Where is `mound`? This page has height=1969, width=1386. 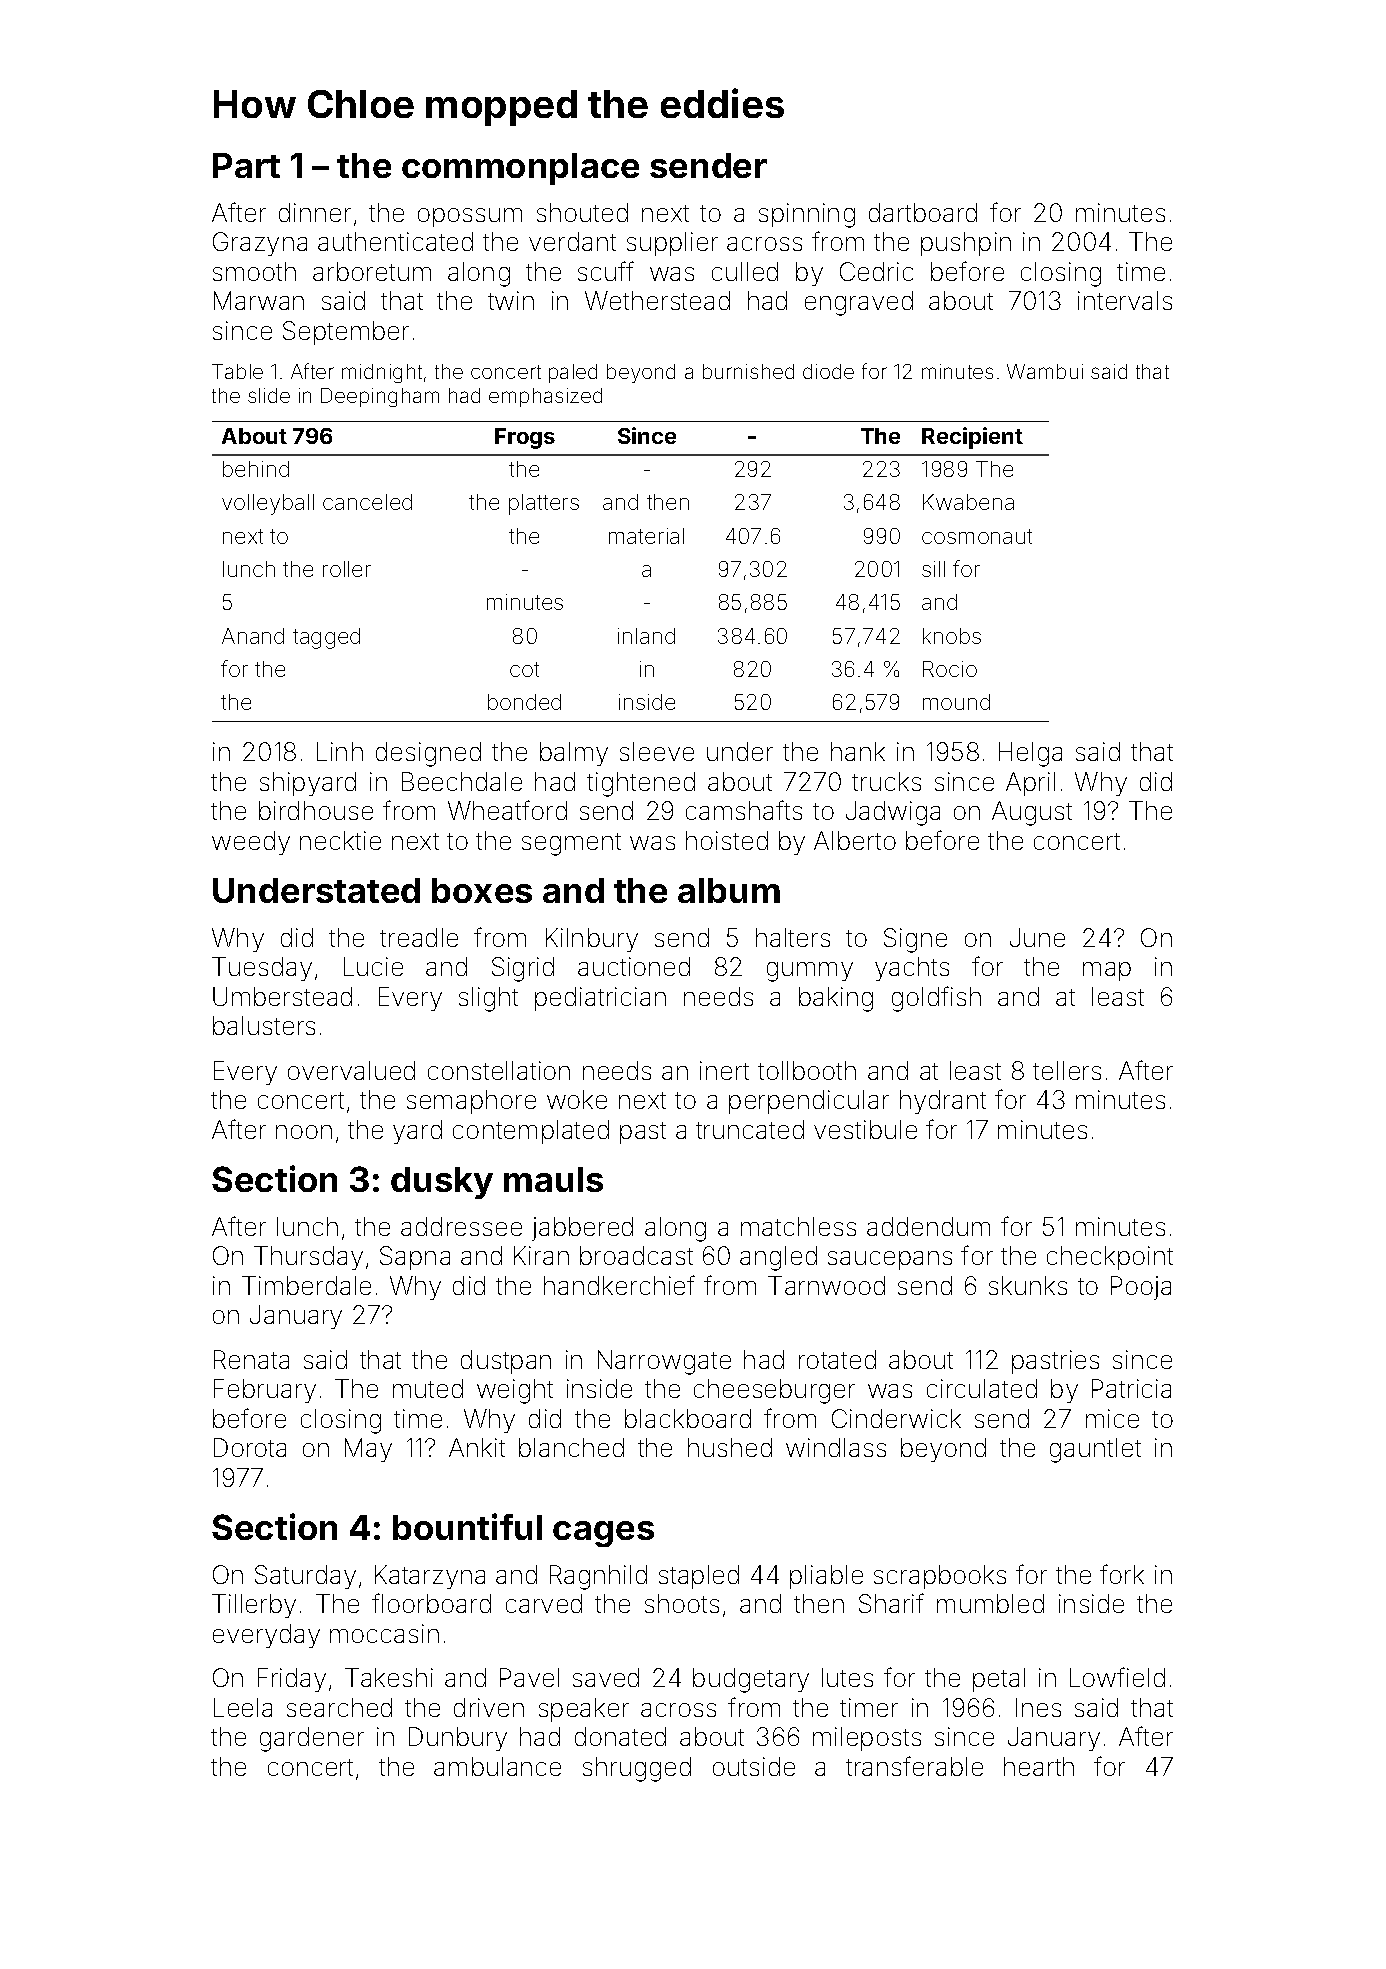 mound is located at coordinates (956, 702).
